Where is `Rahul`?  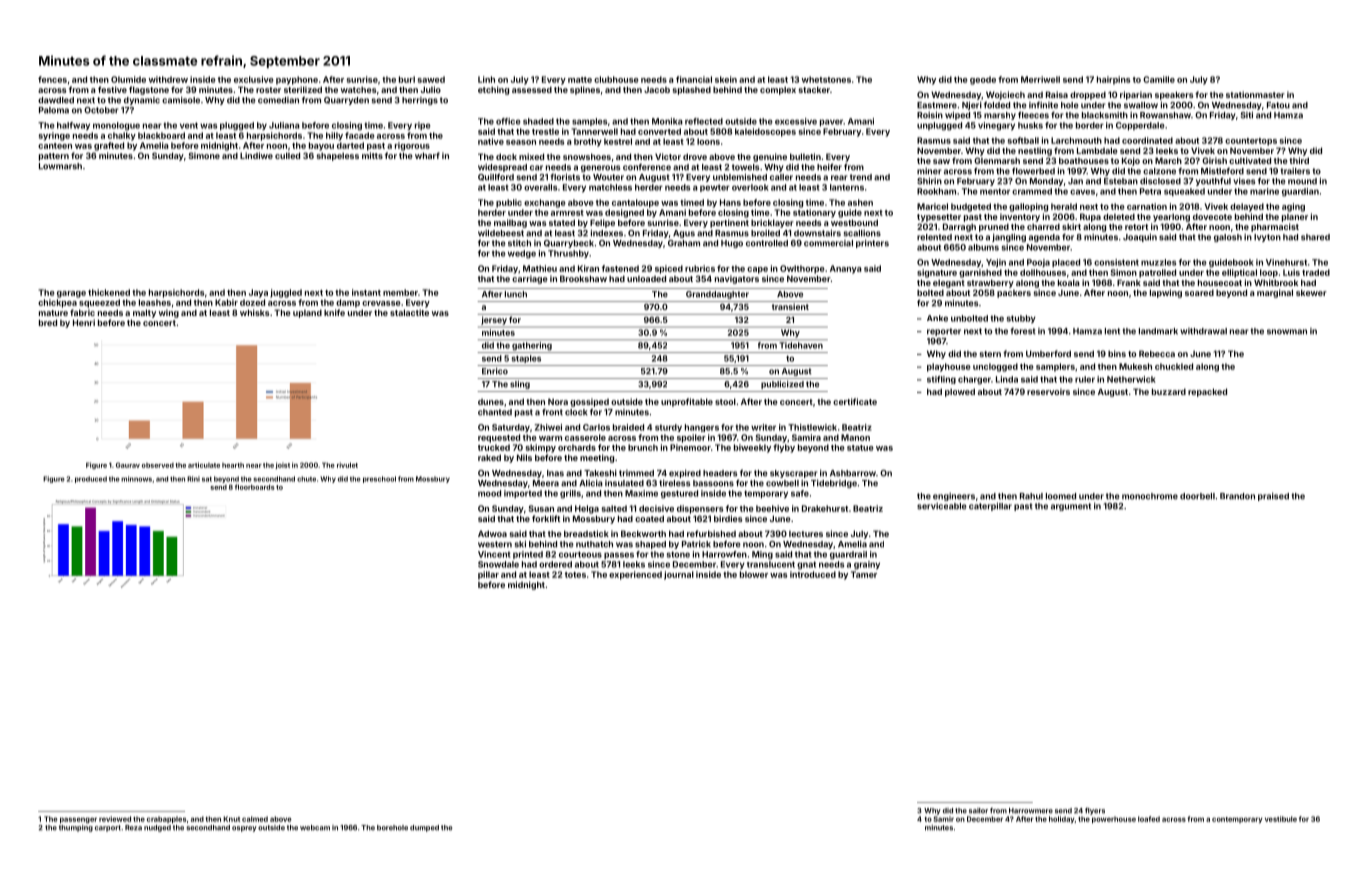
Rahul is located at coordinates (1031, 496).
